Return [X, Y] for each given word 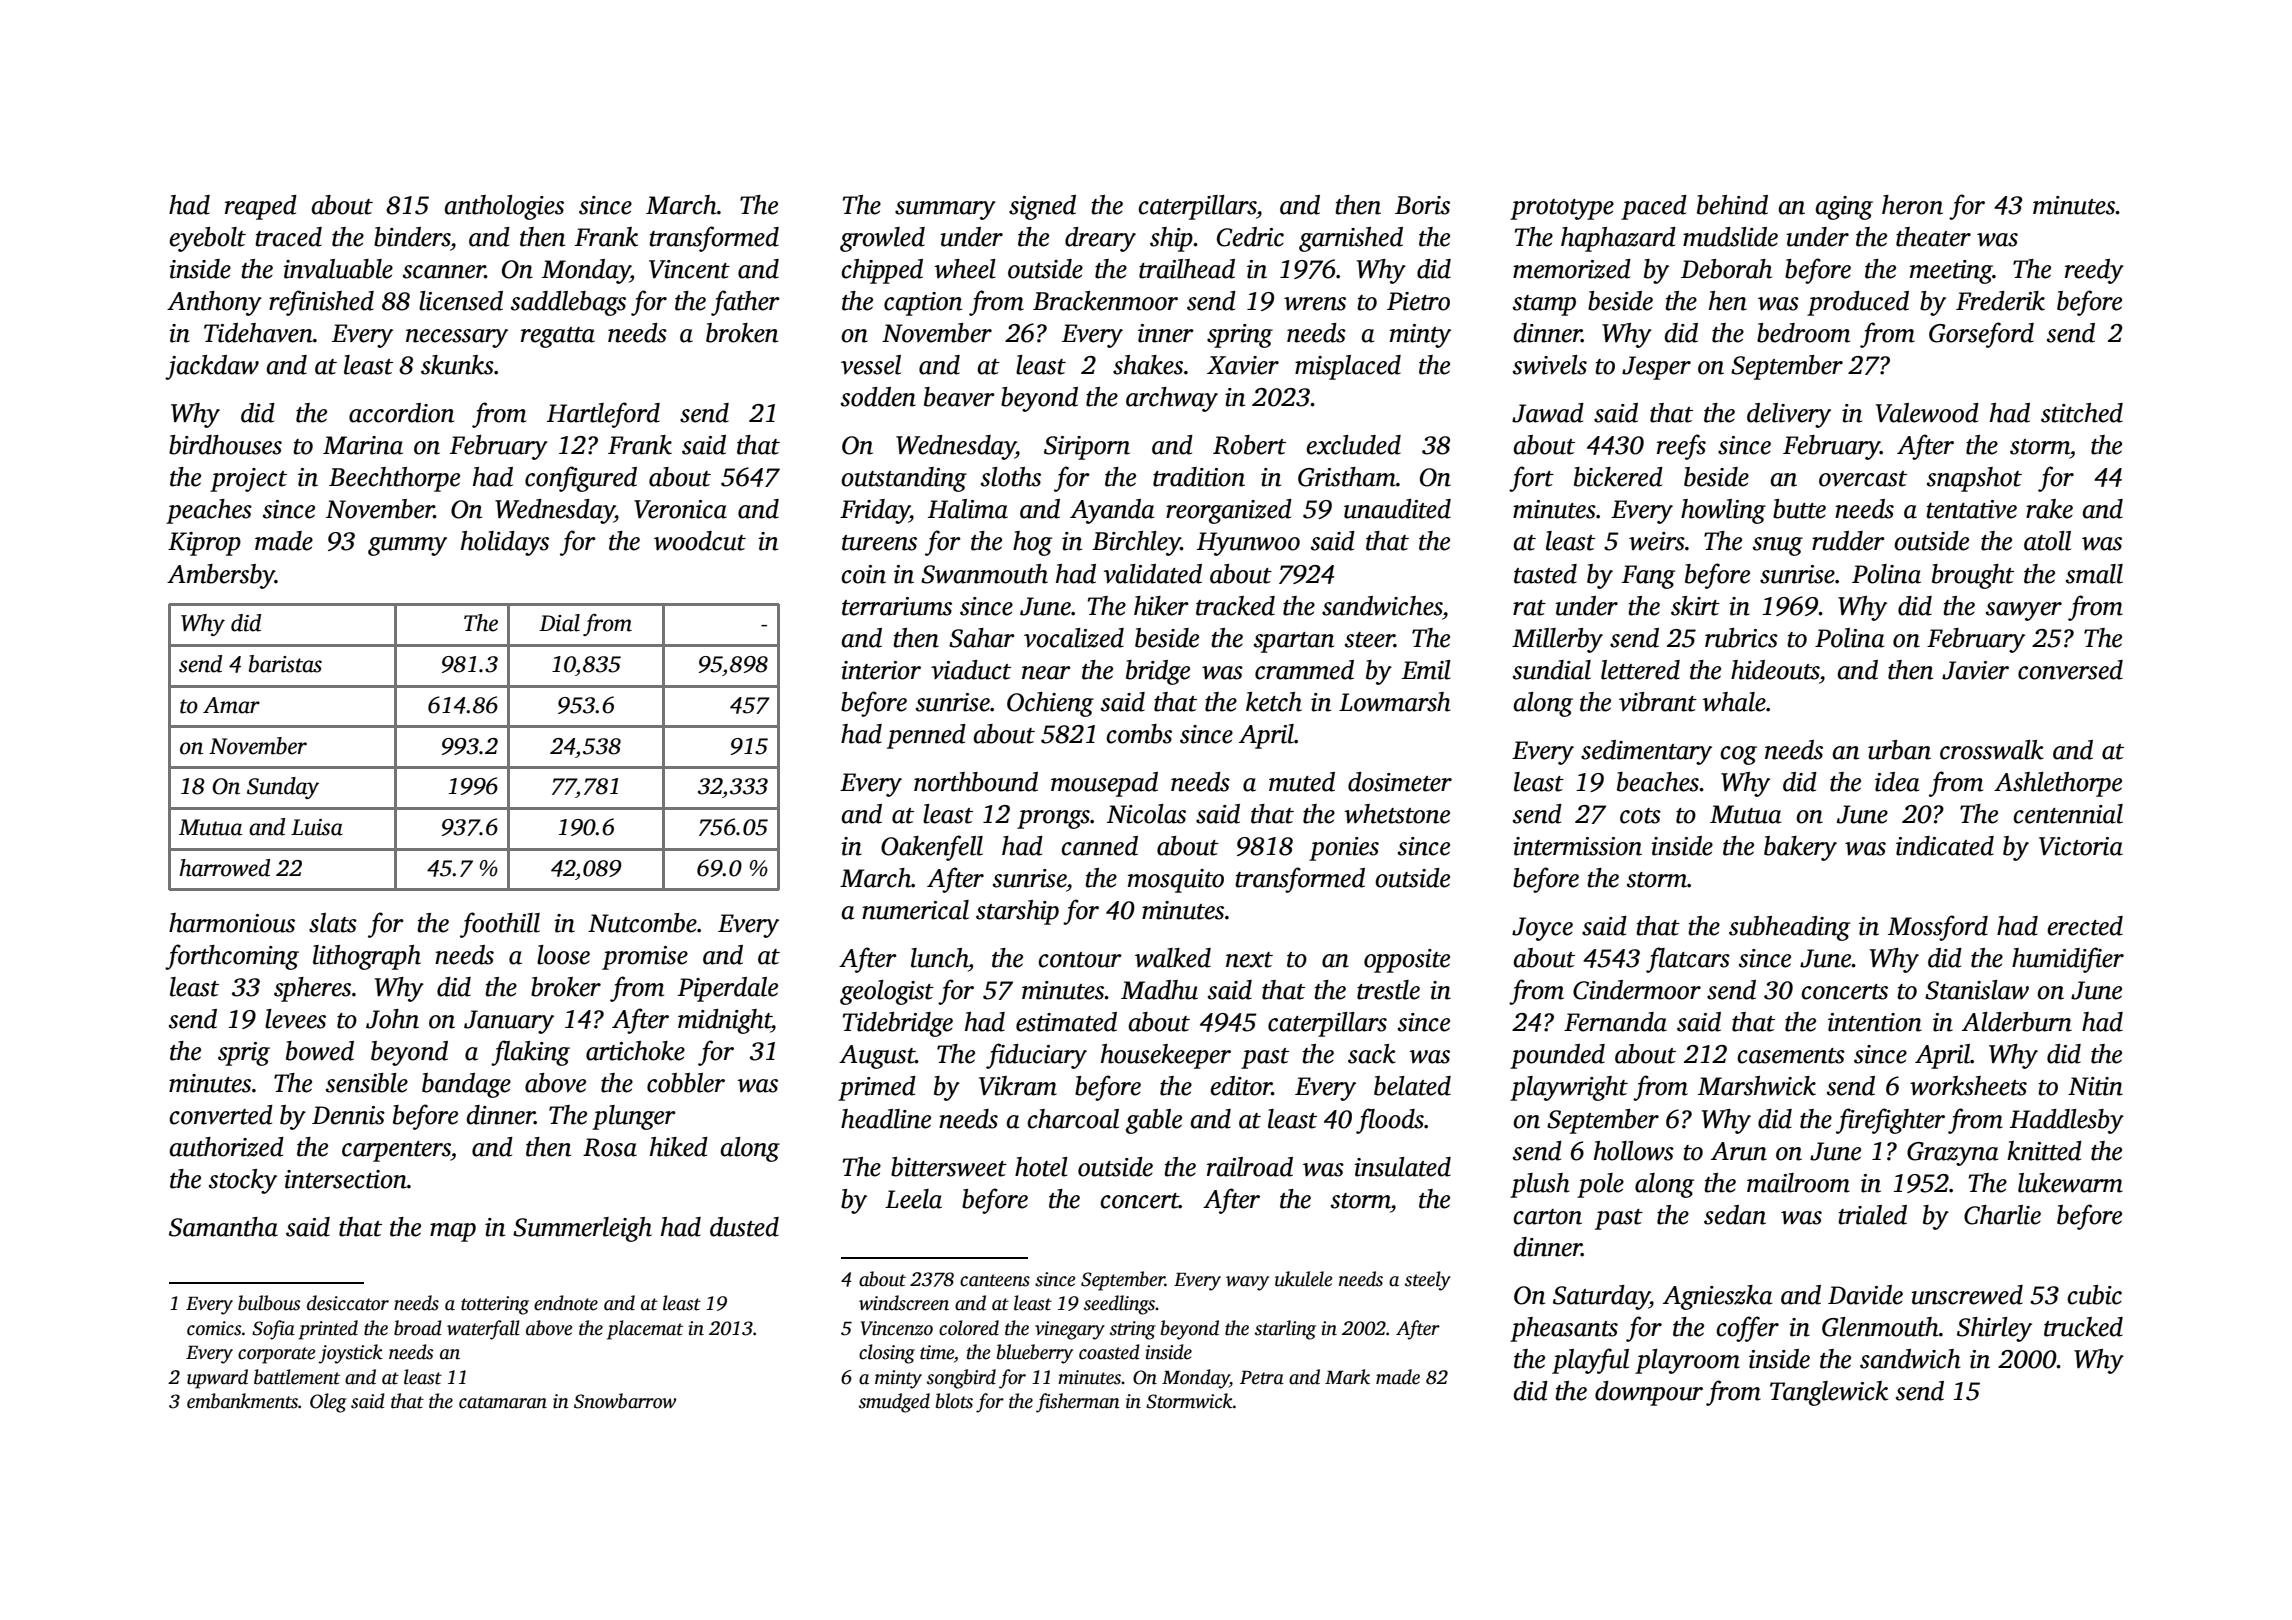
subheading [1789, 928]
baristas [285, 664]
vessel [871, 365]
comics [214, 1328]
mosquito [1176, 881]
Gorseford [1981, 335]
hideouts [1775, 670]
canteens [995, 1280]
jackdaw [212, 367]
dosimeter [1400, 782]
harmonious [232, 923]
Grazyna [1953, 1154]
